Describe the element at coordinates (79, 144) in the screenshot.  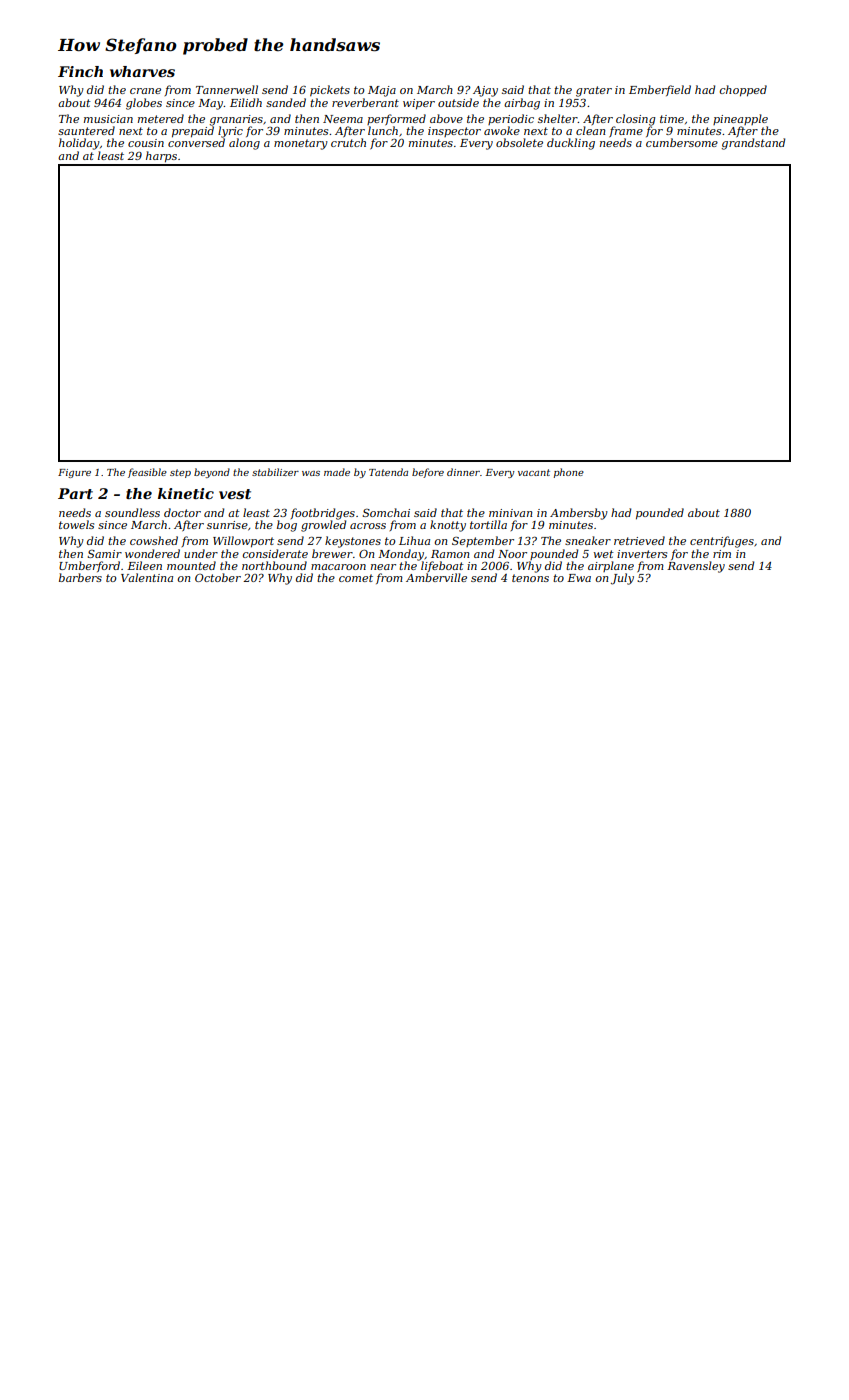
I see `holiday` at that location.
